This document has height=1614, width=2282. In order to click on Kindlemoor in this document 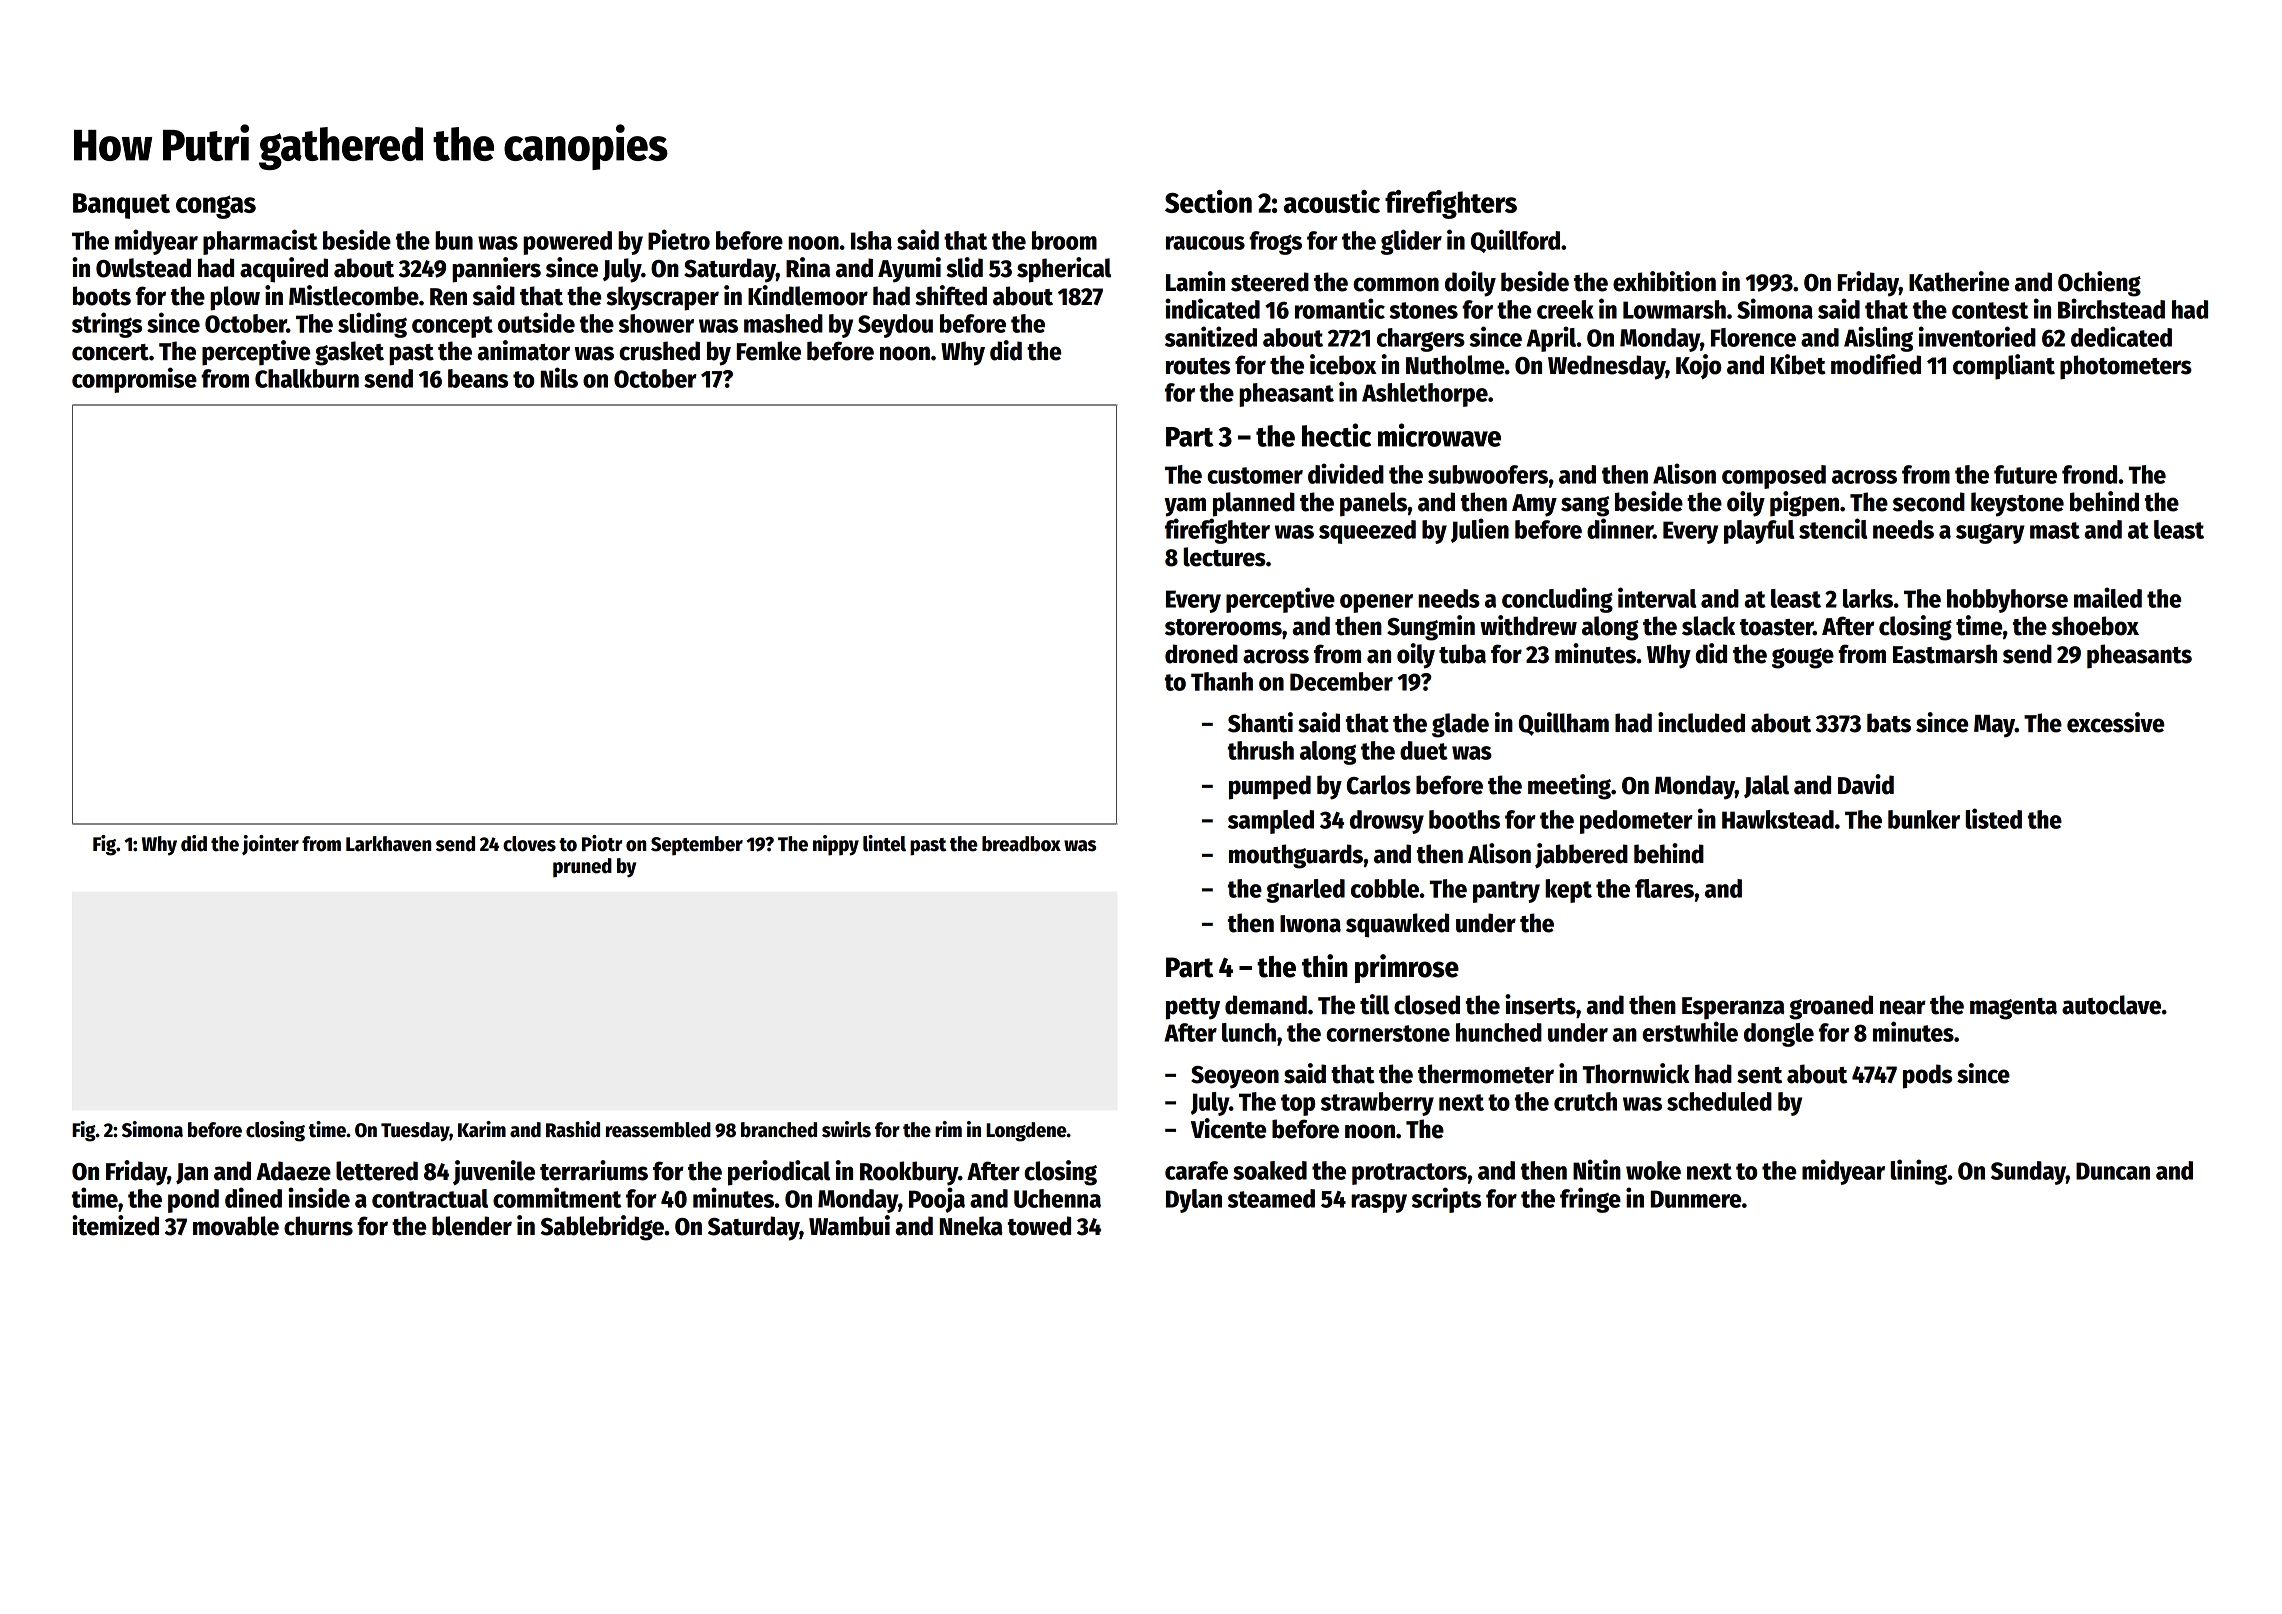, I will do `click(808, 295)`.
